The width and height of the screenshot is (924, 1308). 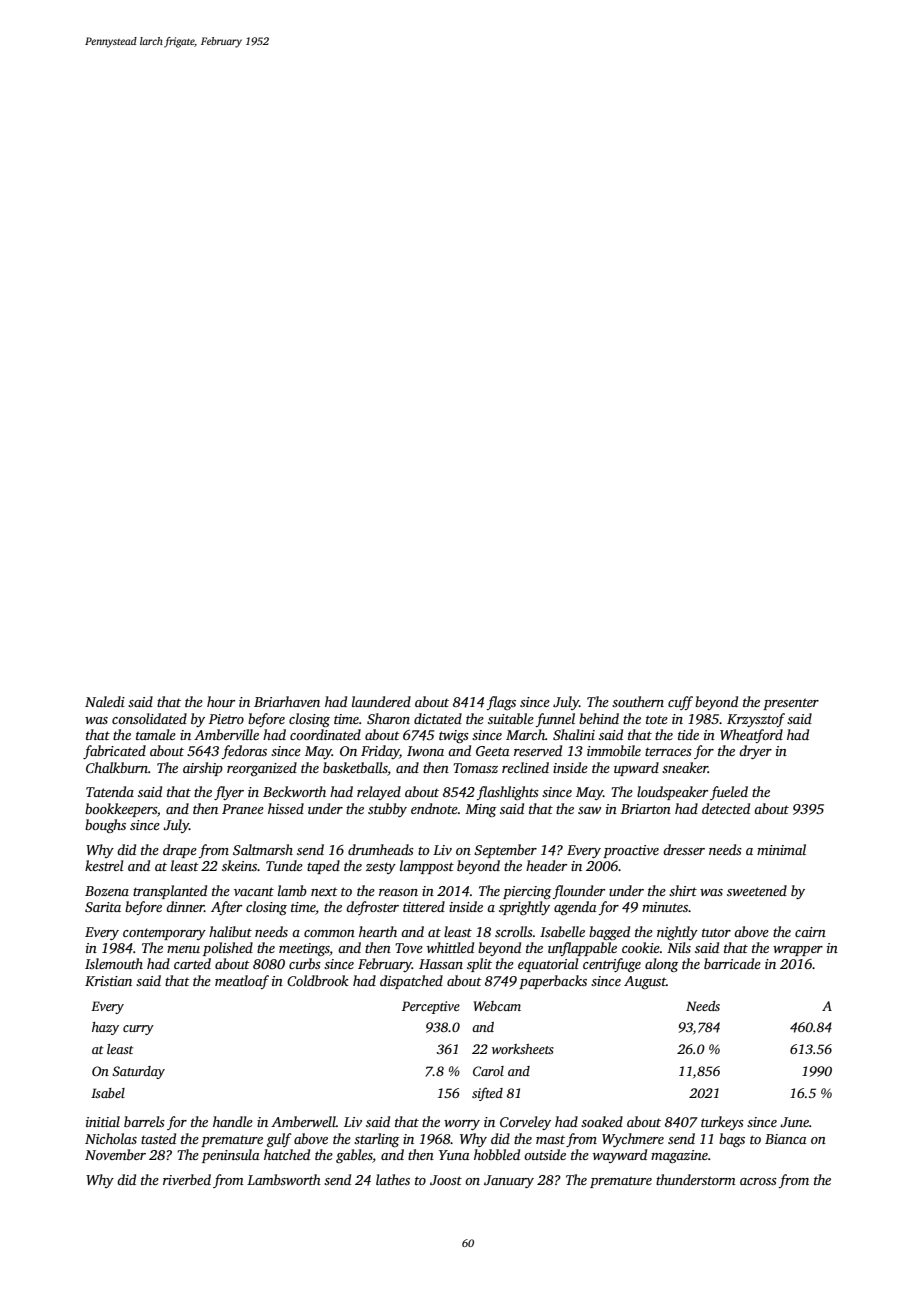 What do you see at coordinates (679, 947) in the screenshot?
I see `Nils` at bounding box center [679, 947].
